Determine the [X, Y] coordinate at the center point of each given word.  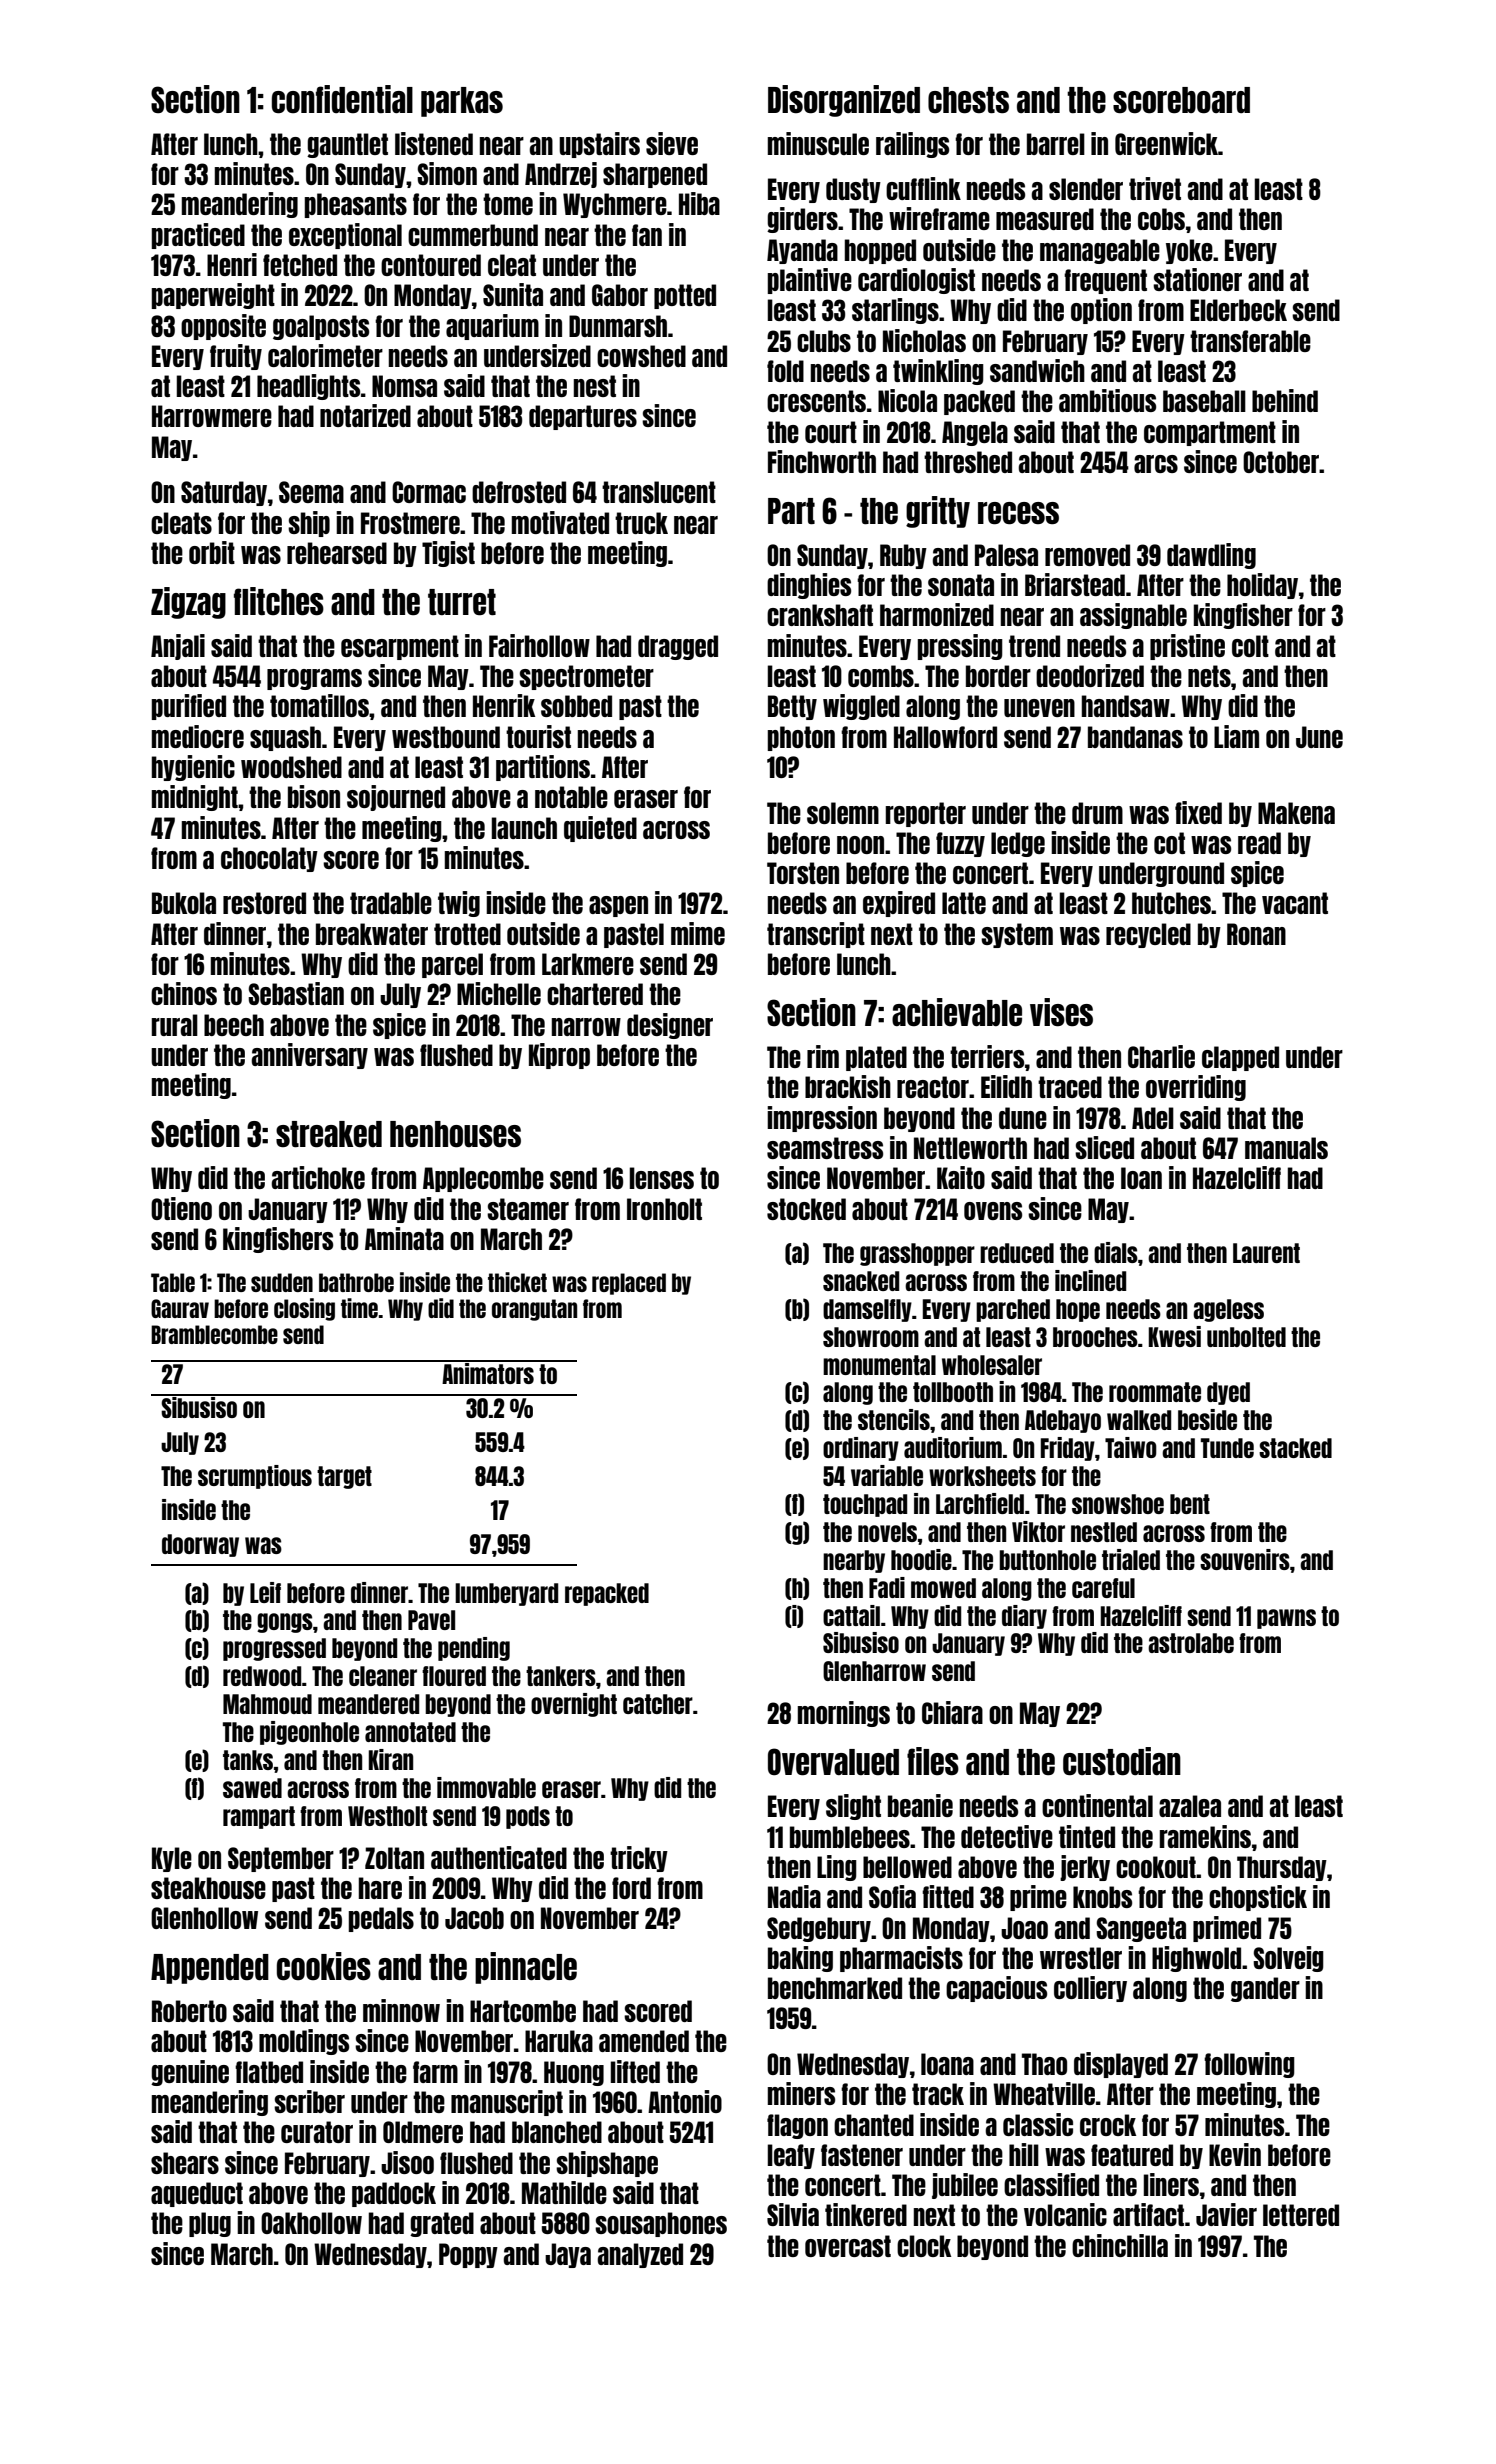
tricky [639, 1859]
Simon [447, 173]
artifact [1148, 2214]
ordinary [861, 1449]
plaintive [810, 281]
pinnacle [526, 1968]
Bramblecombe [214, 1334]
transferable [1250, 341]
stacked [1295, 1448]
